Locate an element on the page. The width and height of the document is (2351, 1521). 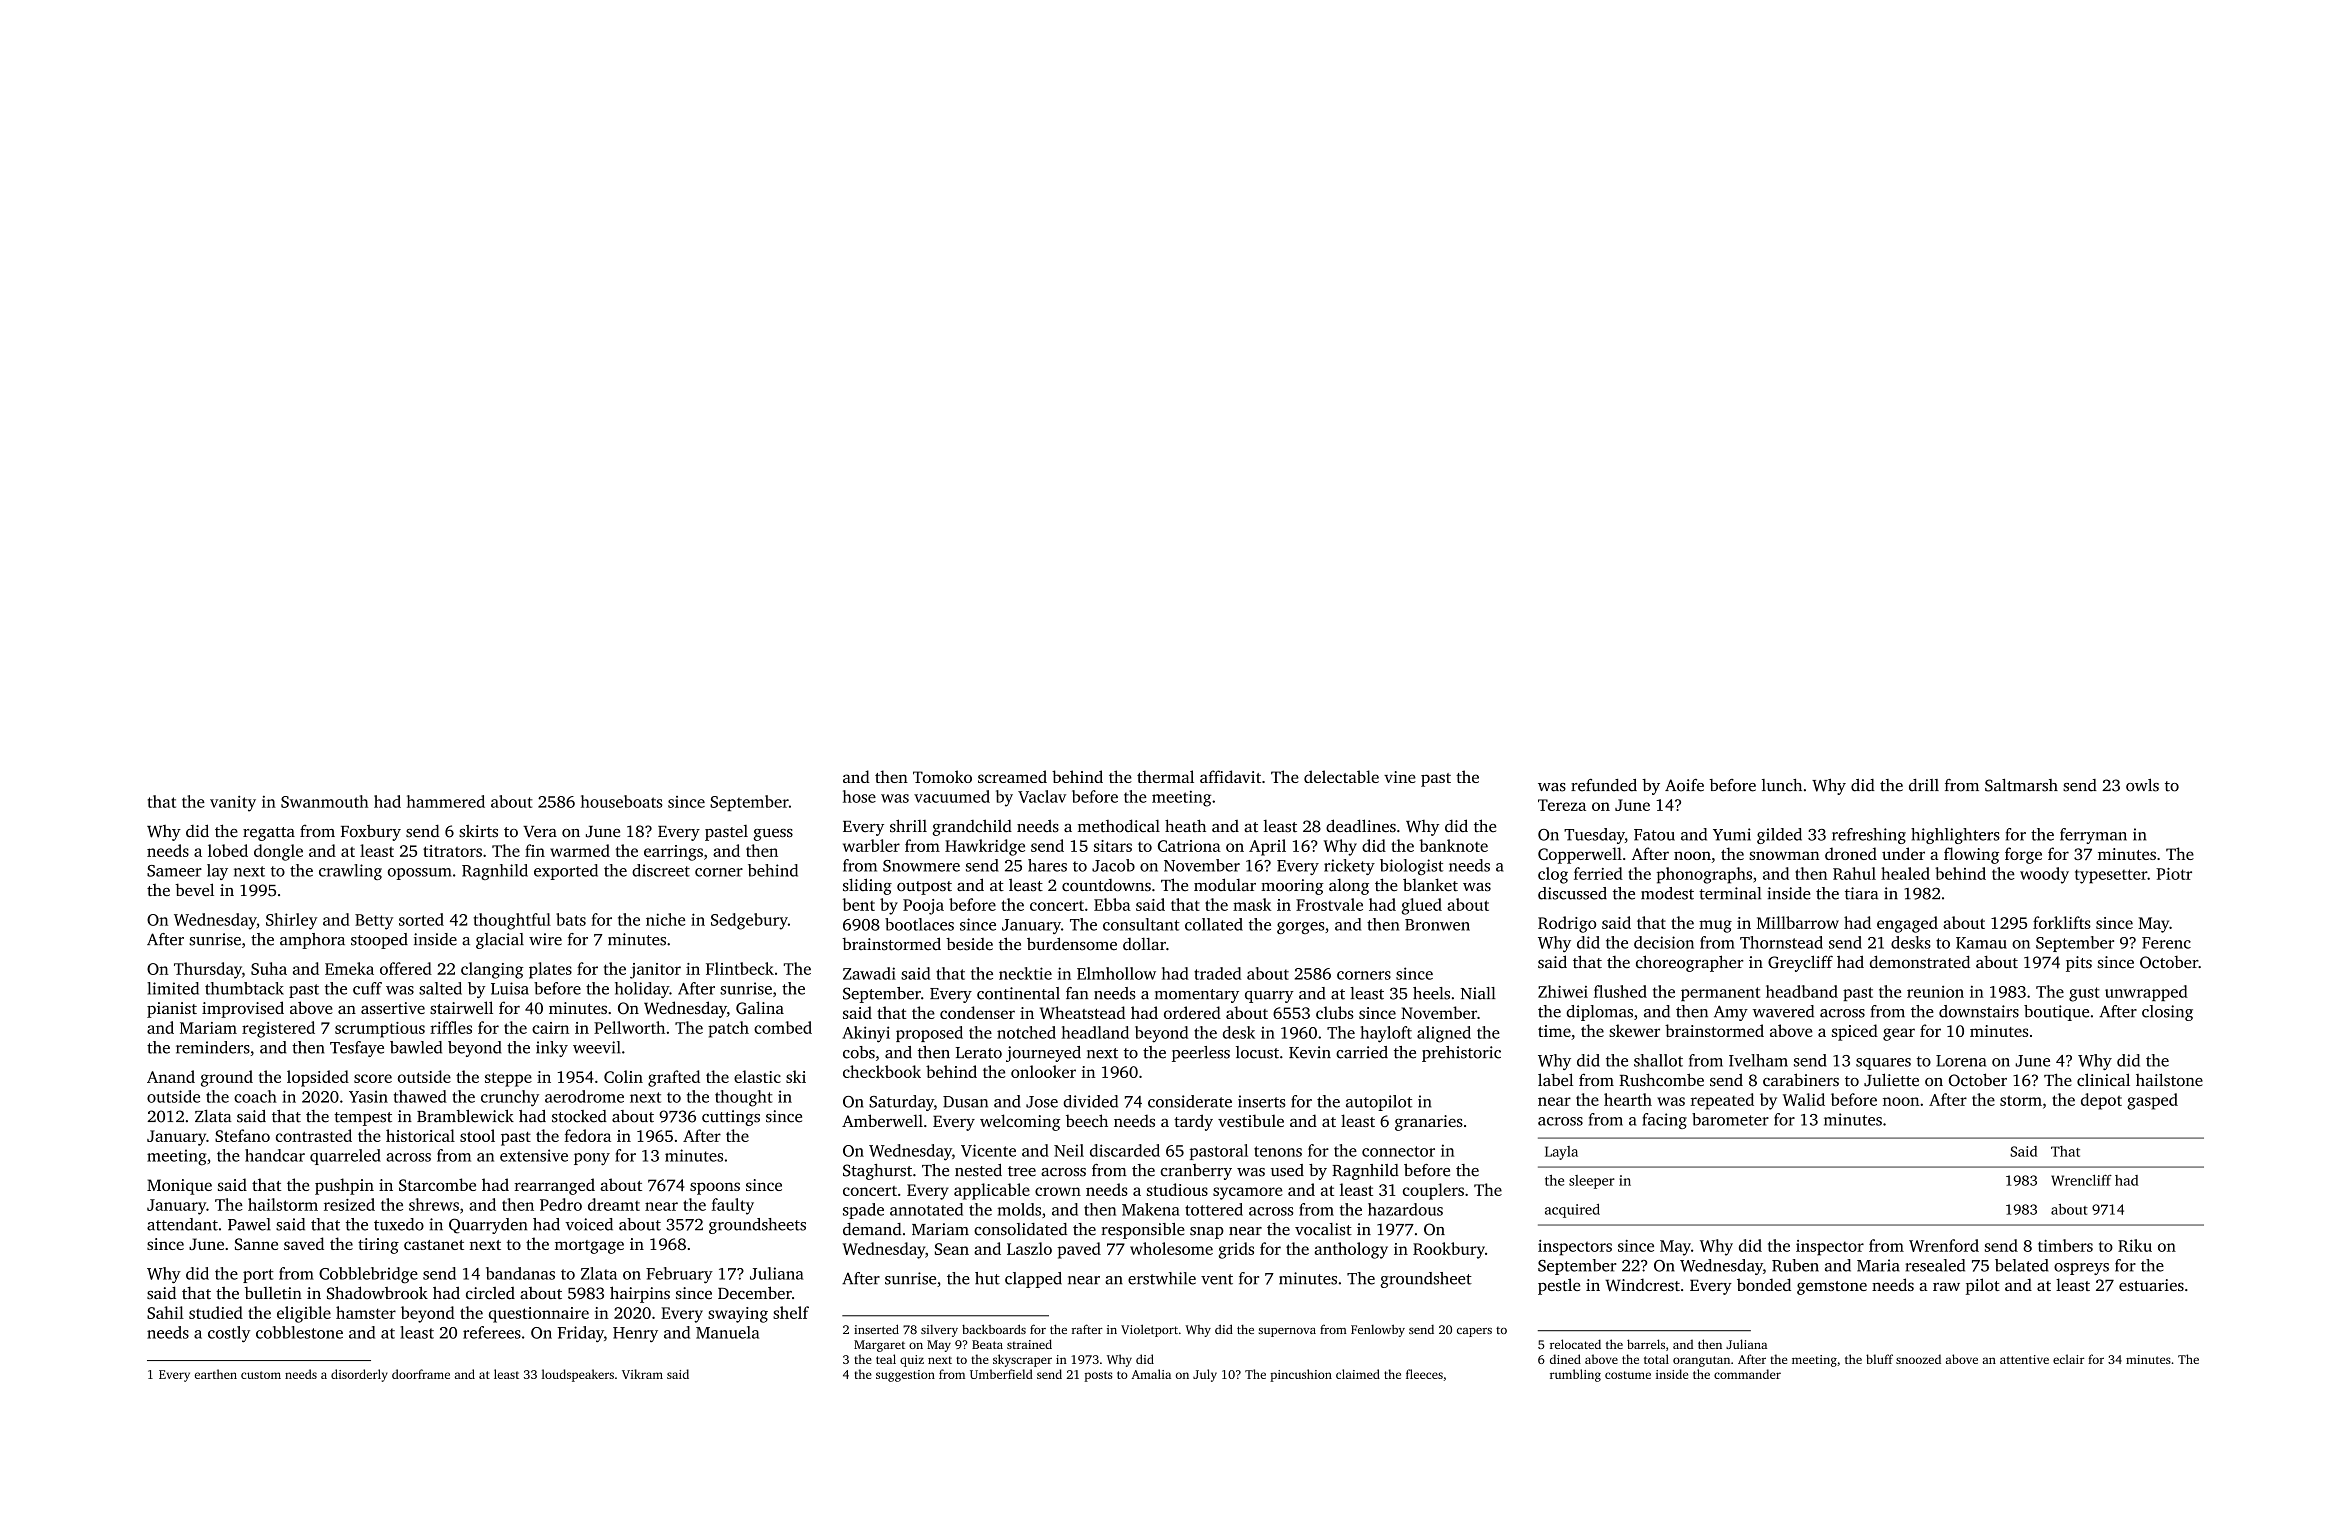
heels is located at coordinates (1431, 993).
